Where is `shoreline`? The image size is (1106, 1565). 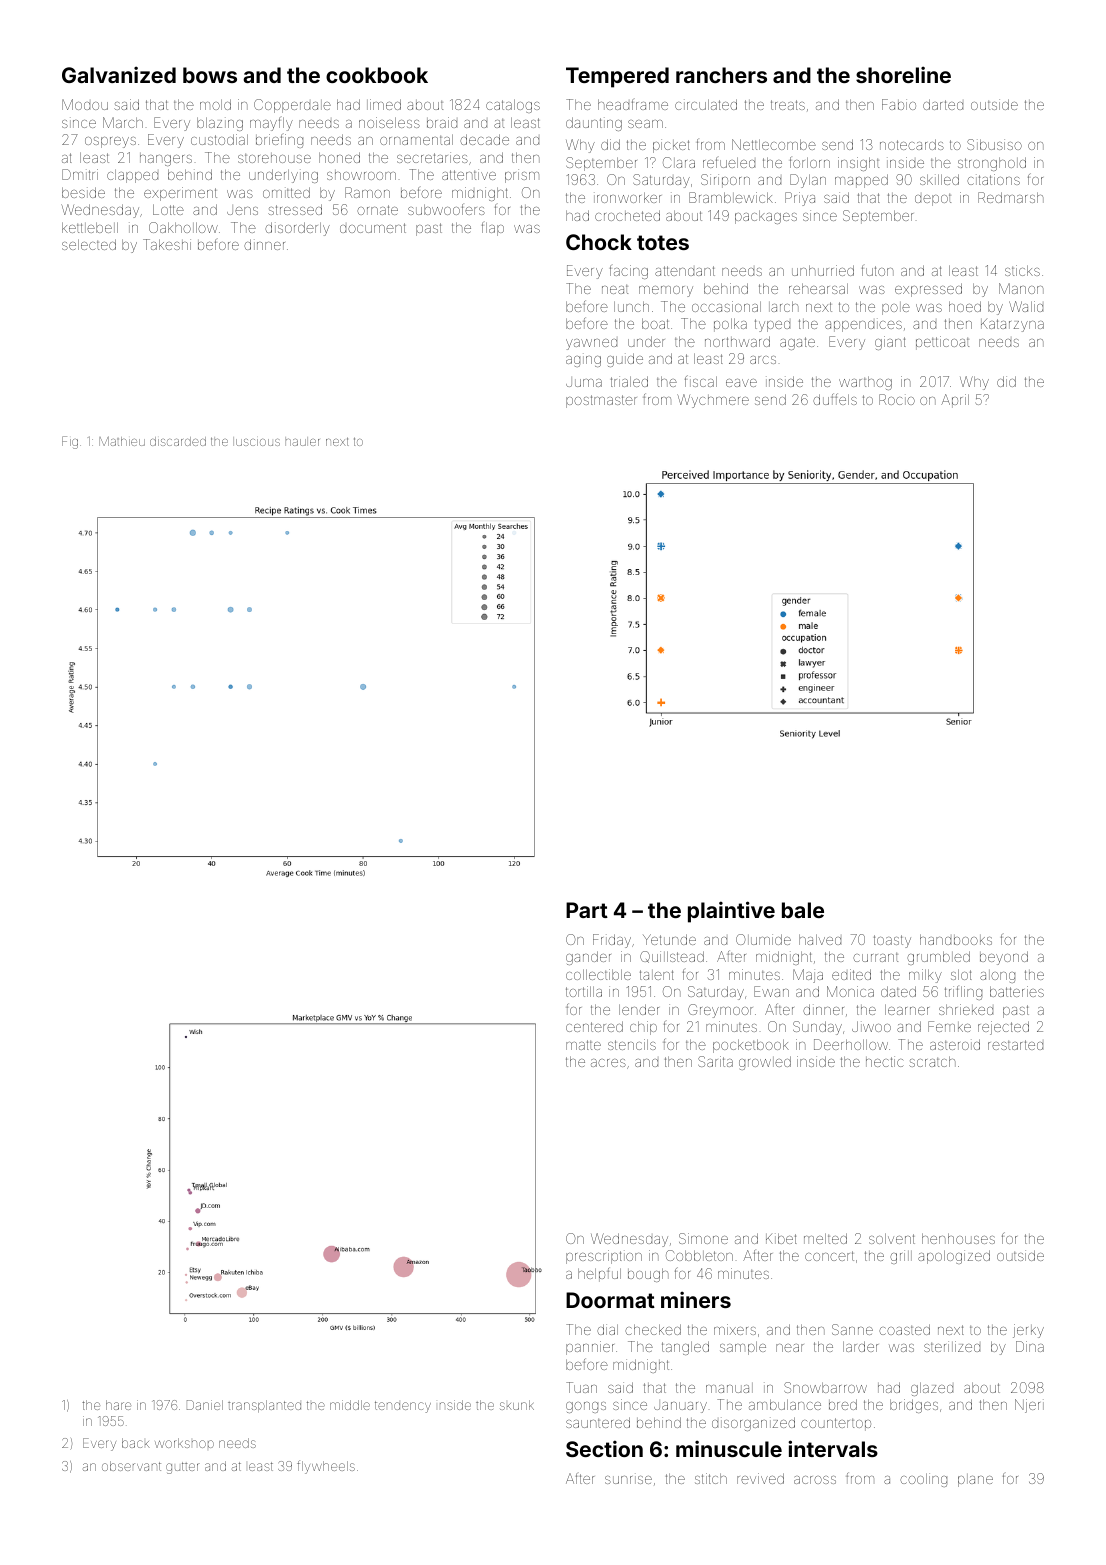 shoreline is located at coordinates (903, 74).
